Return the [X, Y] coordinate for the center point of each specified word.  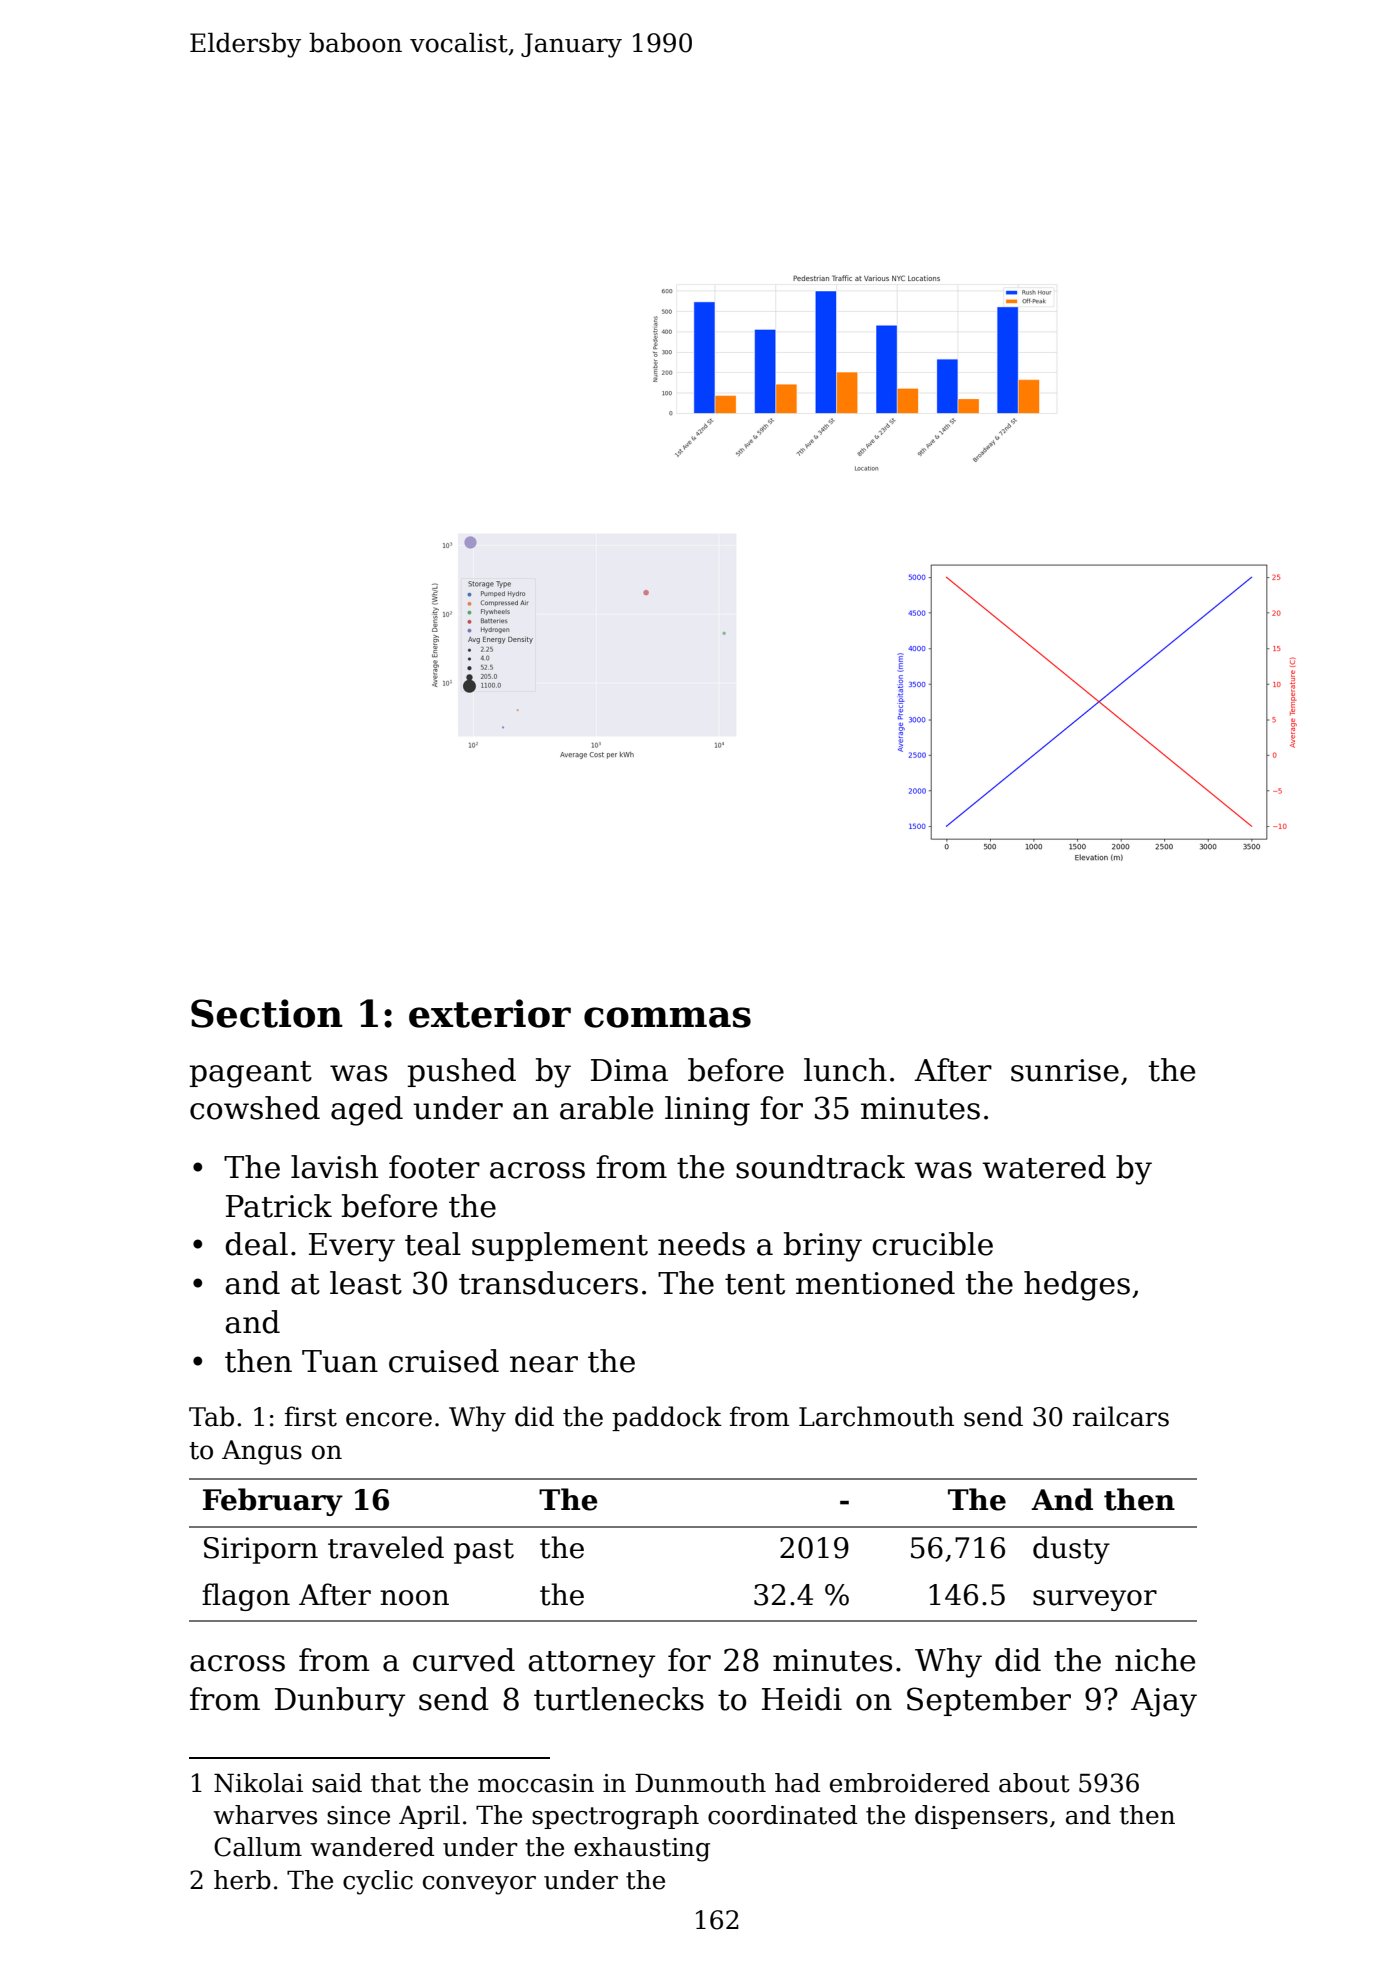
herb [242, 1880]
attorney [591, 1664]
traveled [386, 1547]
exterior [490, 1013]
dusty [1071, 1550]
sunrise [1065, 1070]
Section [267, 1013]
